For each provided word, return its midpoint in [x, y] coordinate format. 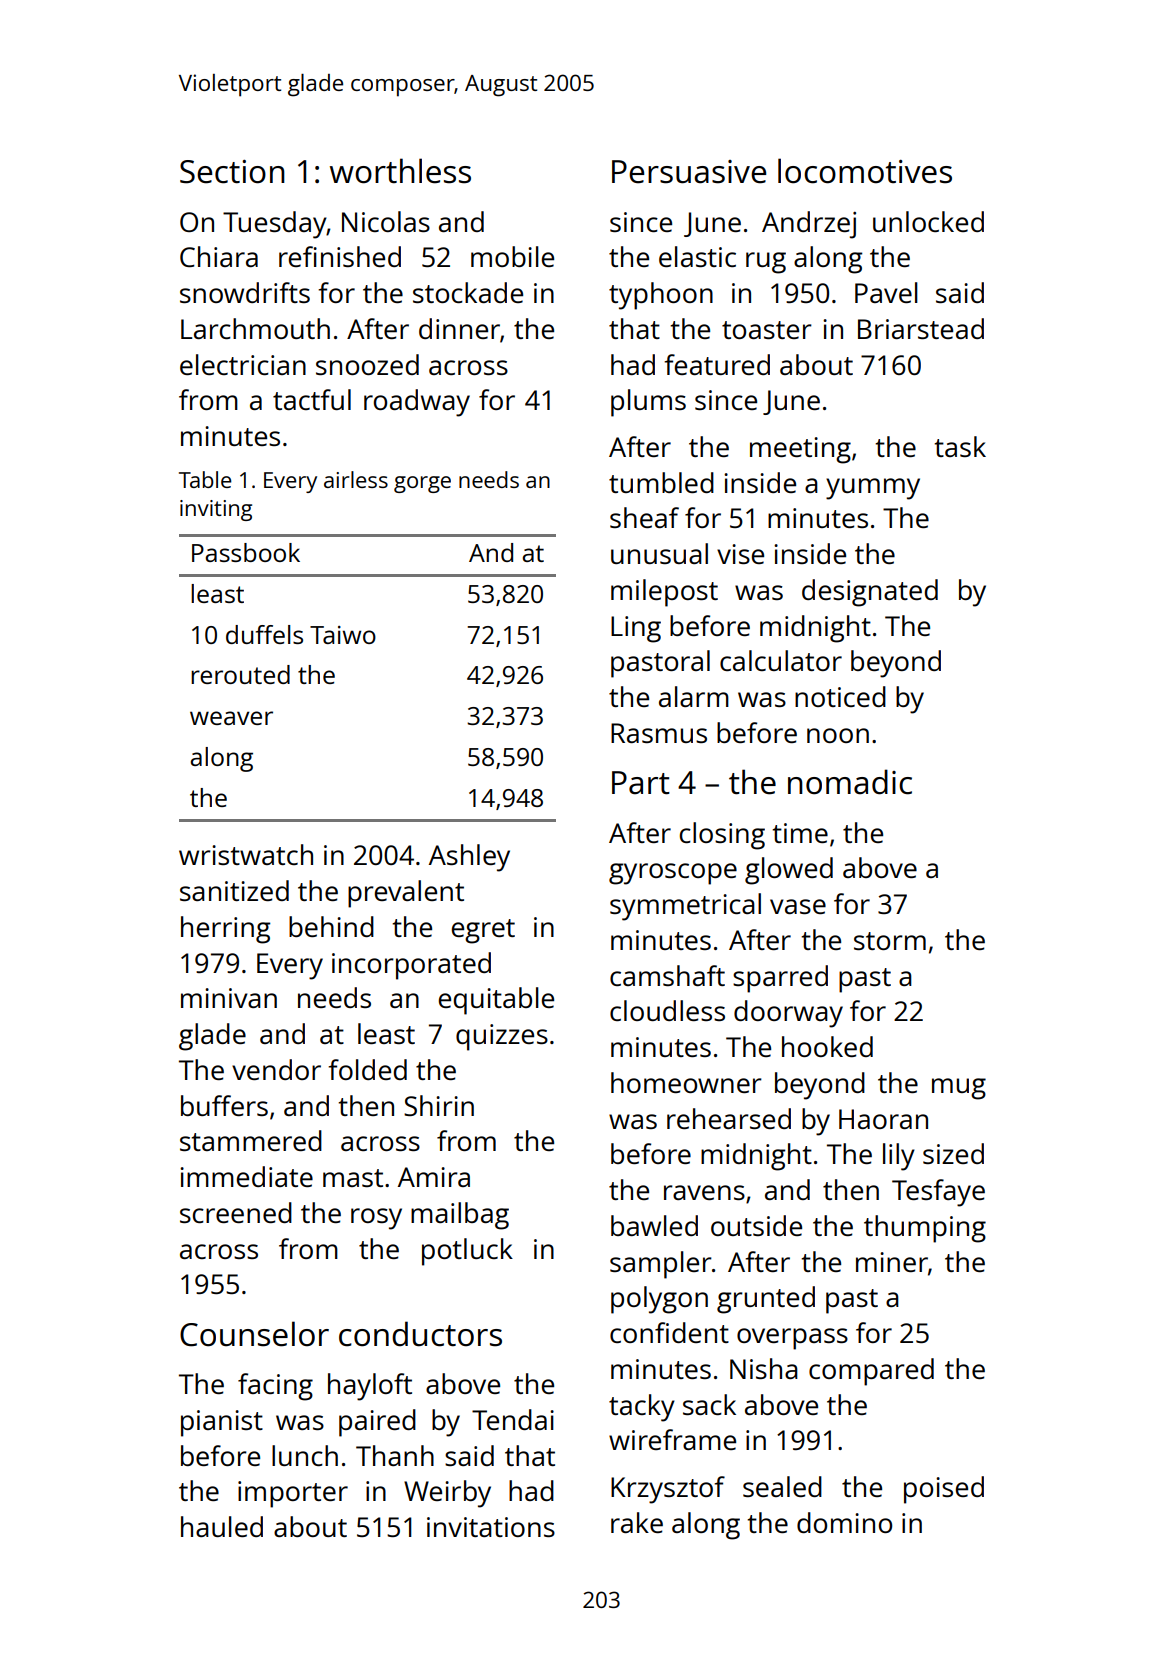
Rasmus [659, 733]
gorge [422, 484]
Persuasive [689, 172]
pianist [222, 1423]
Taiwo [343, 635]
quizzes [502, 1037]
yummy [873, 489]
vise [740, 554]
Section [232, 172]
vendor [276, 1069]
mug [959, 1089]
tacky [642, 1408]
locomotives [865, 171]
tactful [312, 399]
